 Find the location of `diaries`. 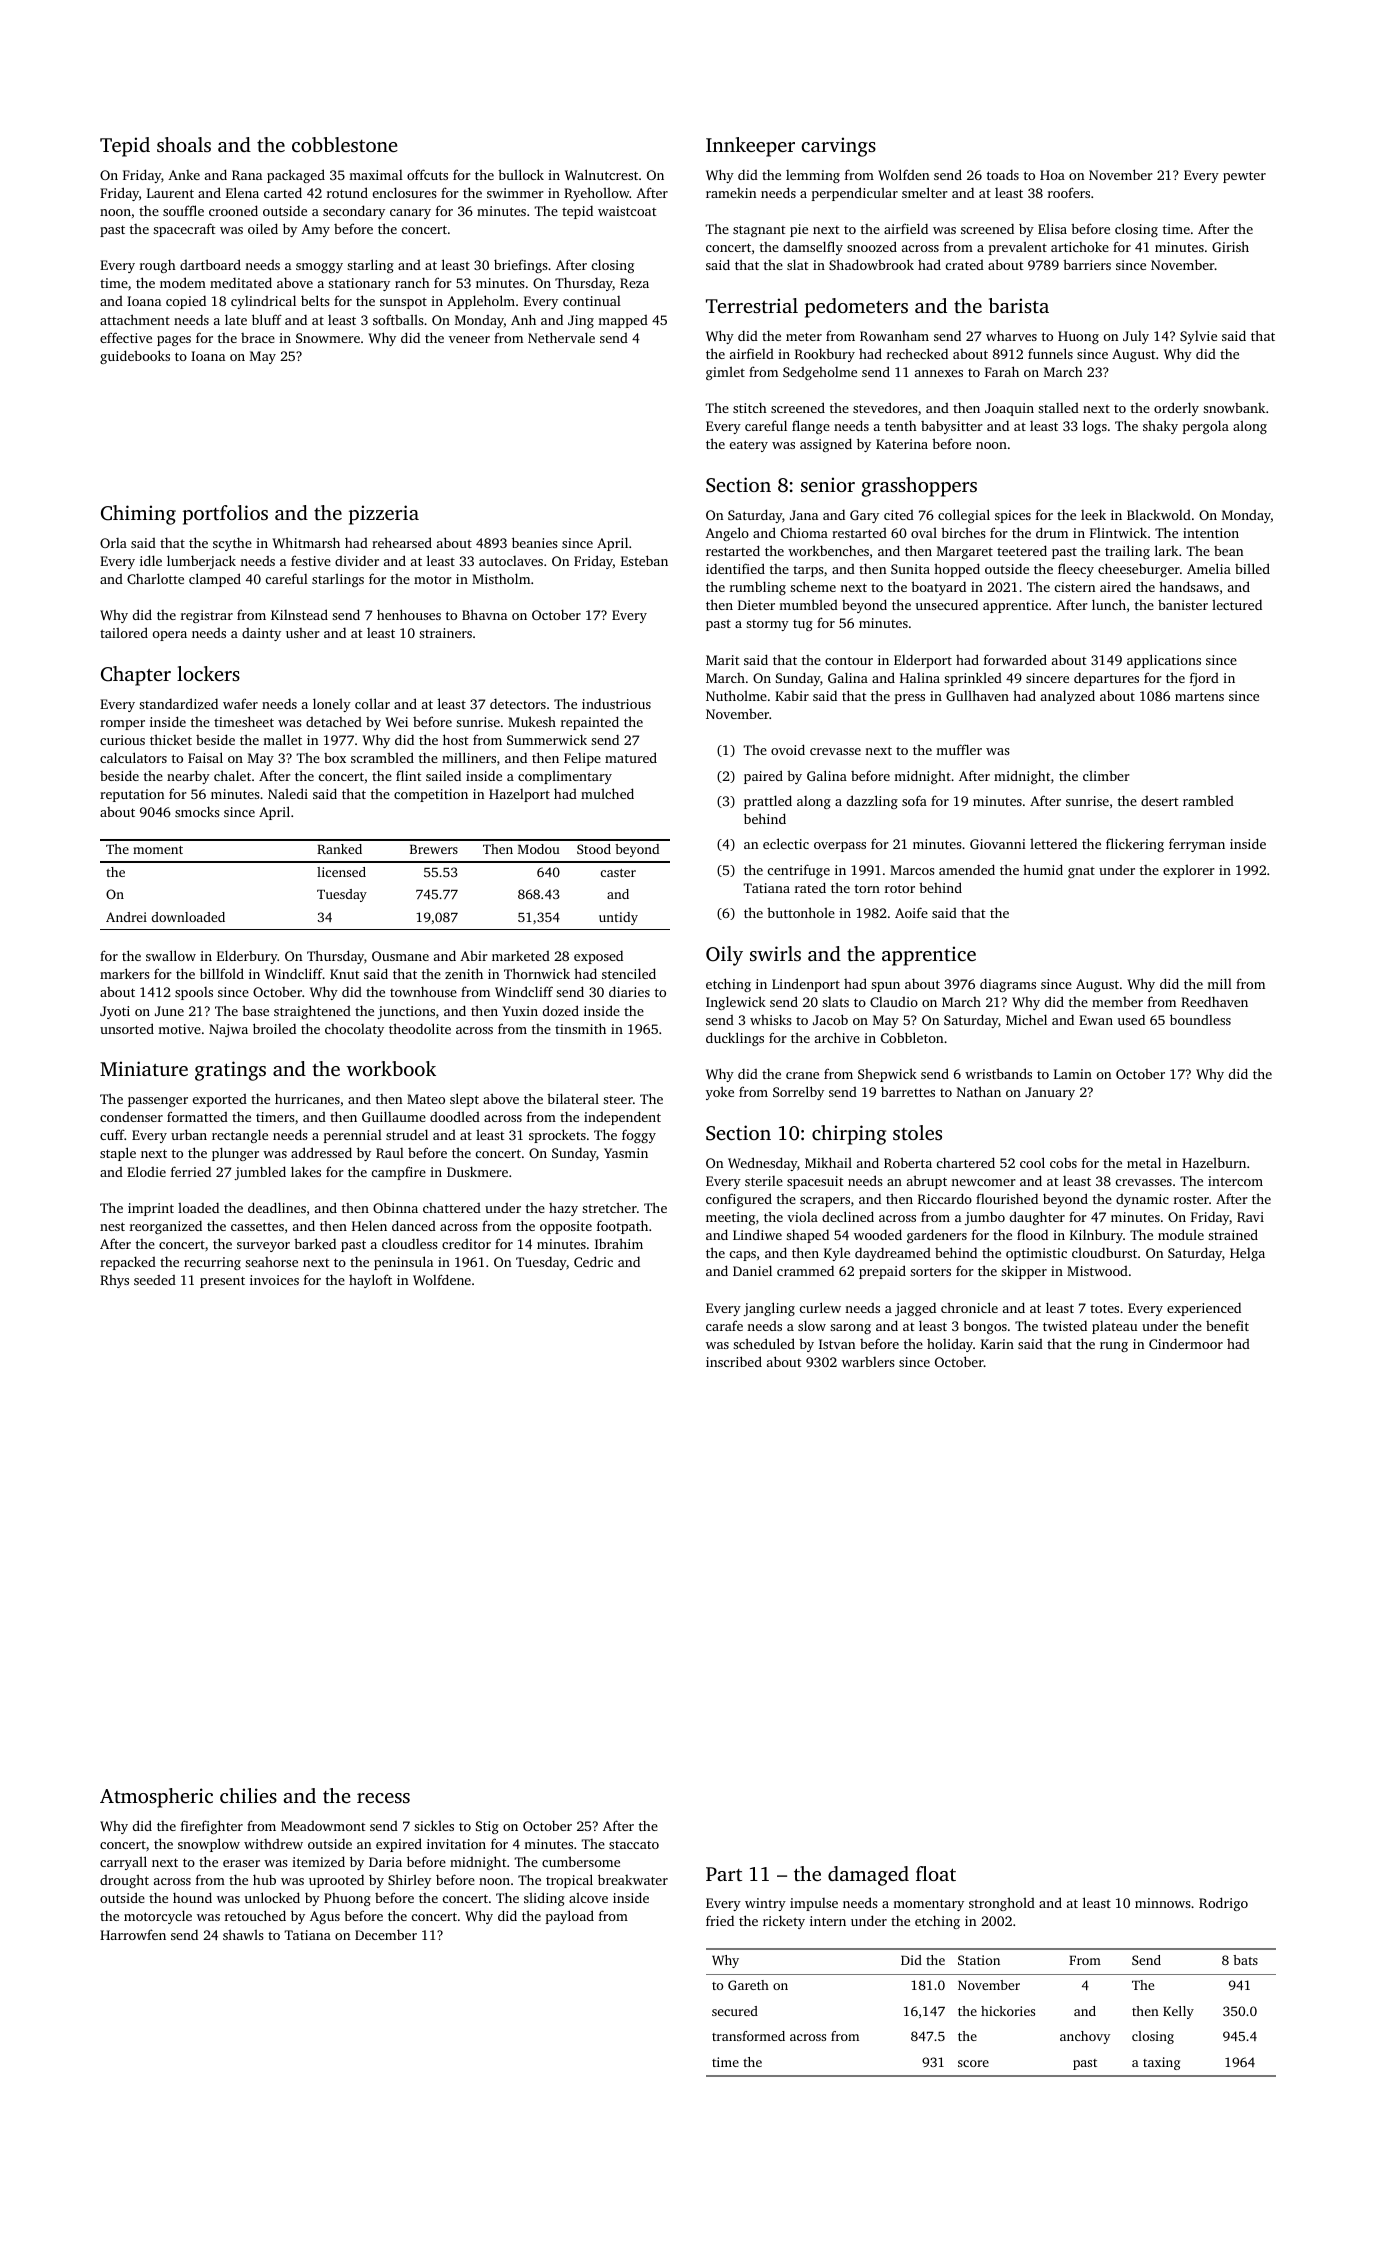

diaries is located at coordinates (629, 991).
